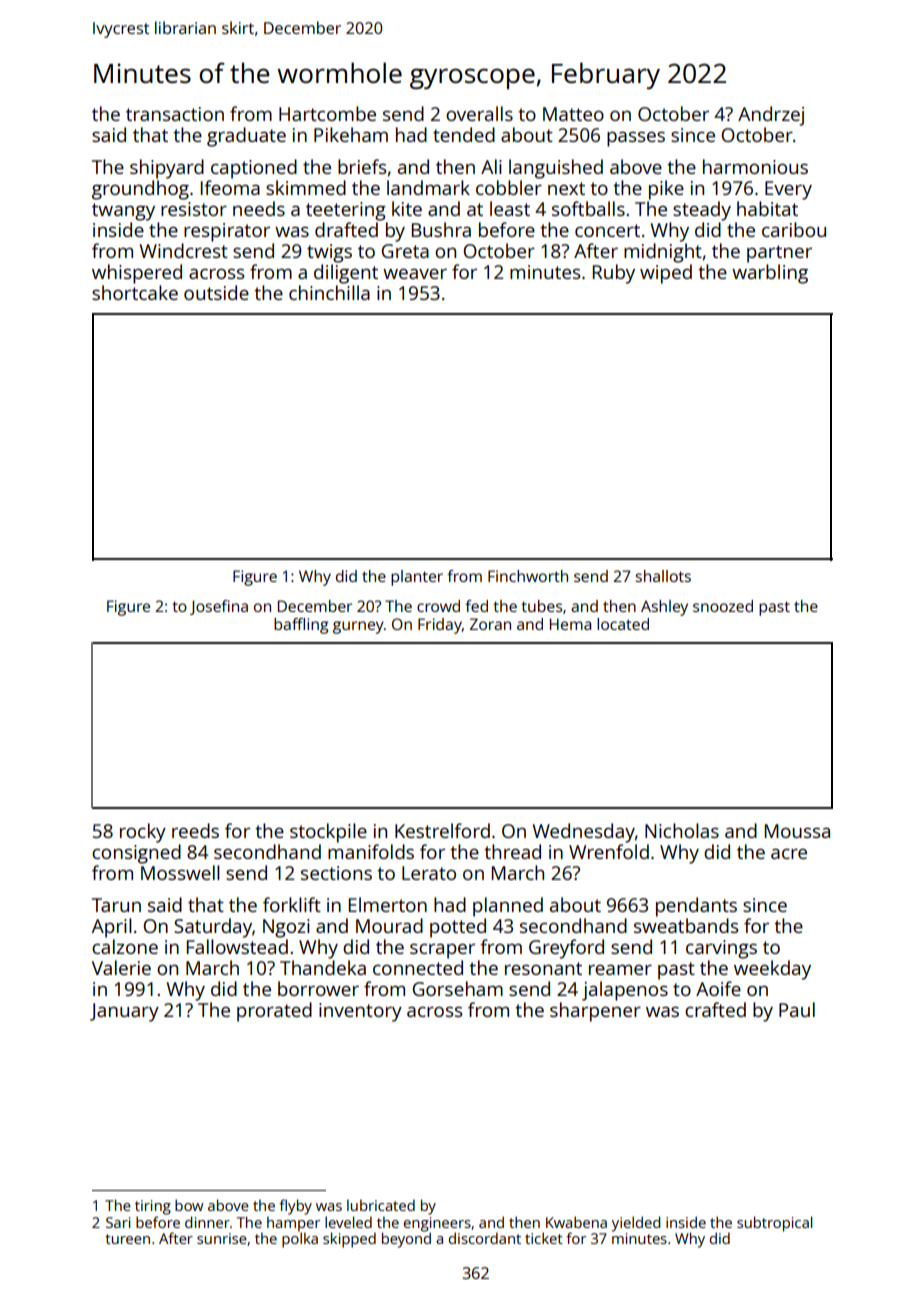 The width and height of the screenshot is (924, 1314). I want to click on transaction, so click(175, 114).
